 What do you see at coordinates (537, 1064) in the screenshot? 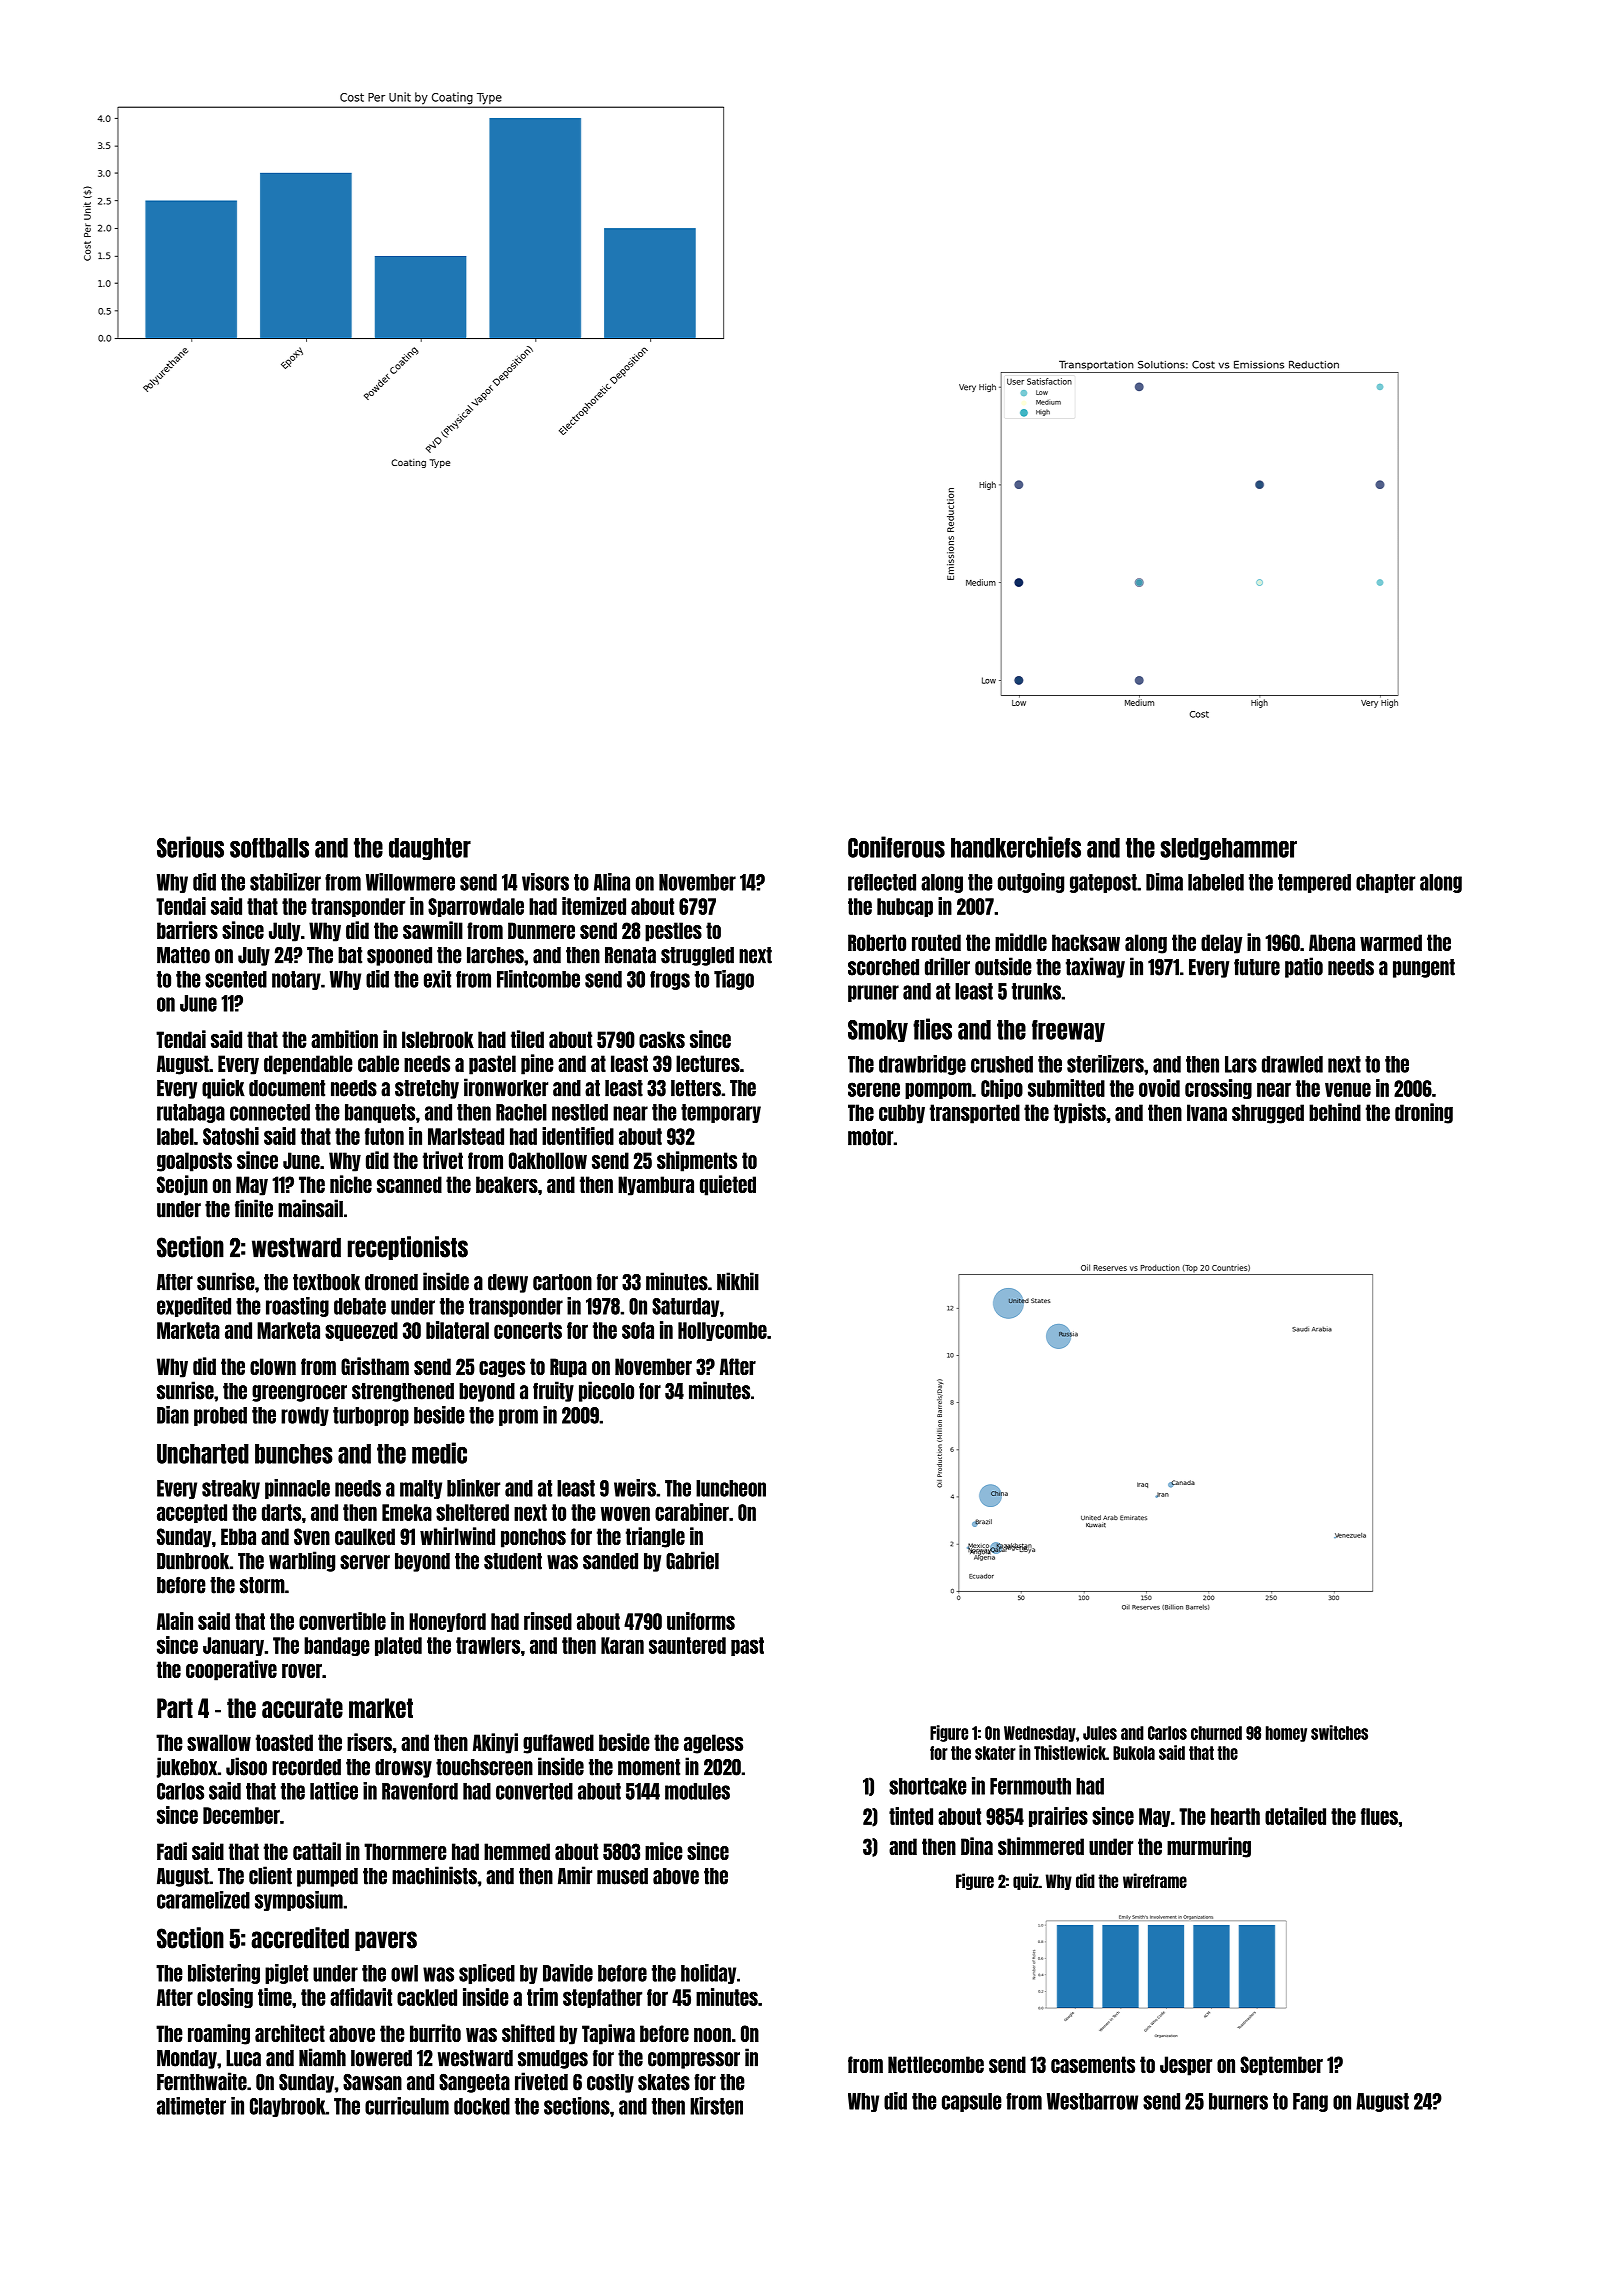
I see `pine` at bounding box center [537, 1064].
